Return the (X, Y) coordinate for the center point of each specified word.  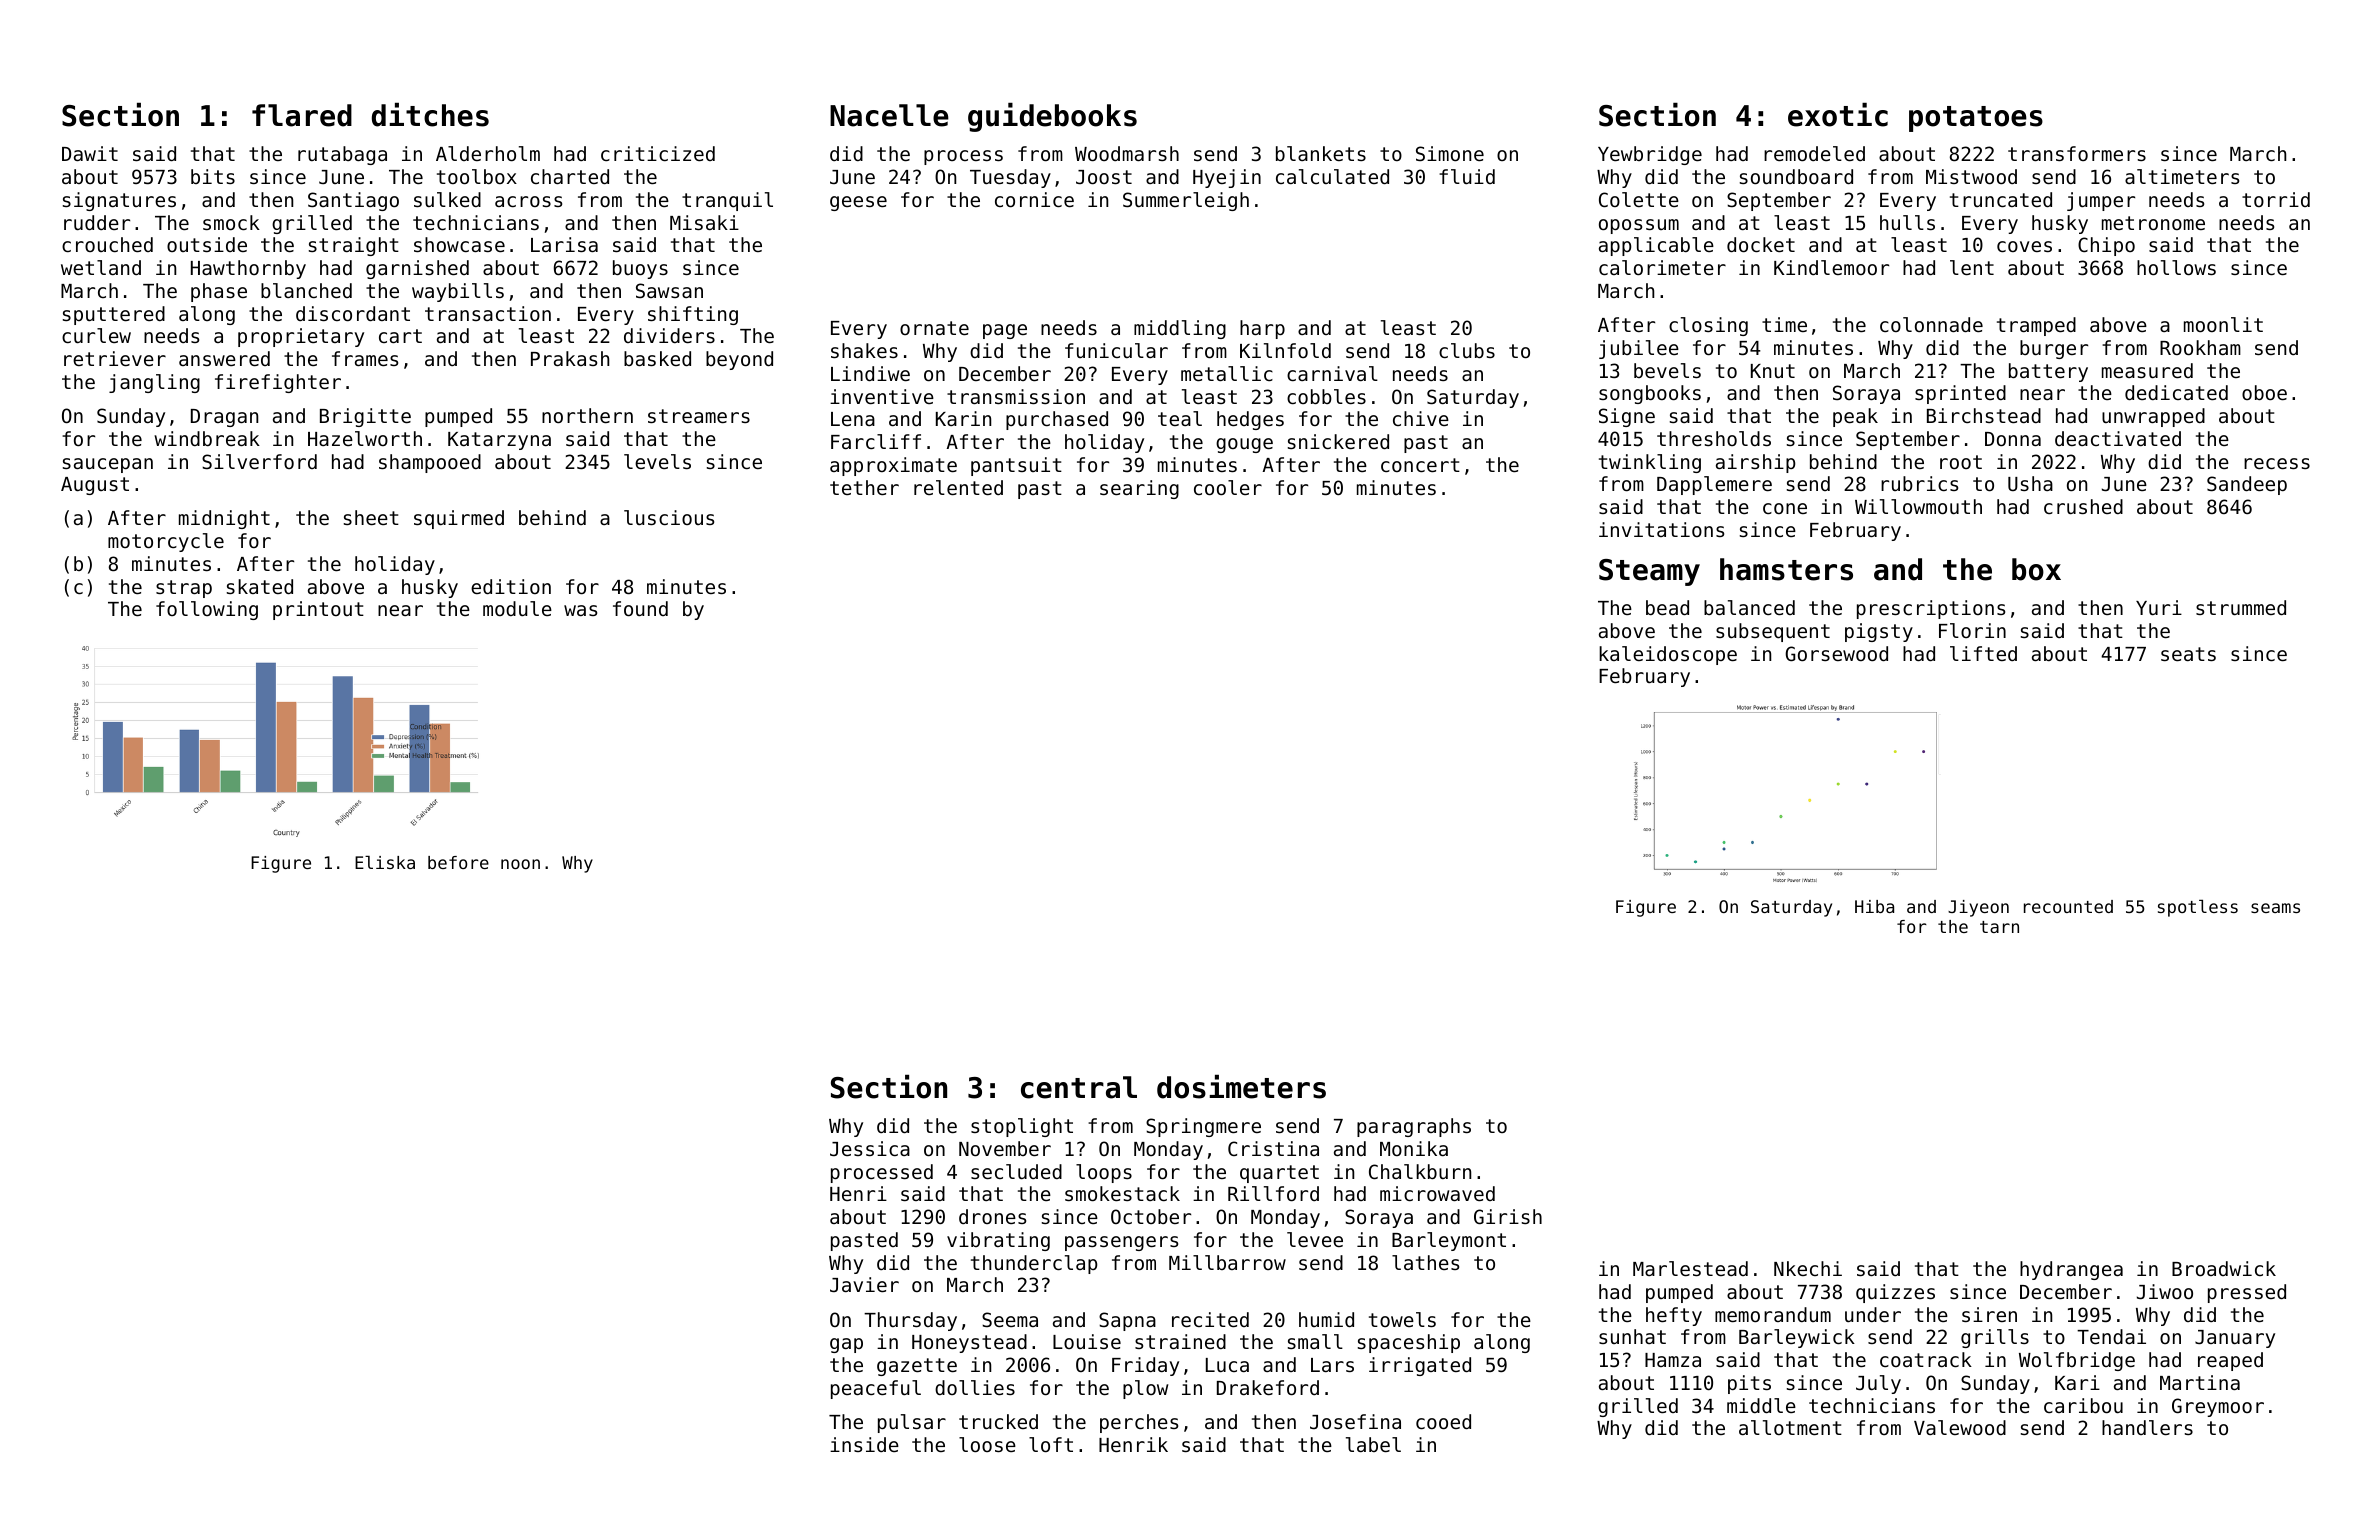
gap (846, 1345)
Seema (1010, 1319)
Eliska (385, 862)
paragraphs (1414, 1127)
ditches (430, 115)
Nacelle (889, 115)
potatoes (1976, 119)
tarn (1999, 927)
